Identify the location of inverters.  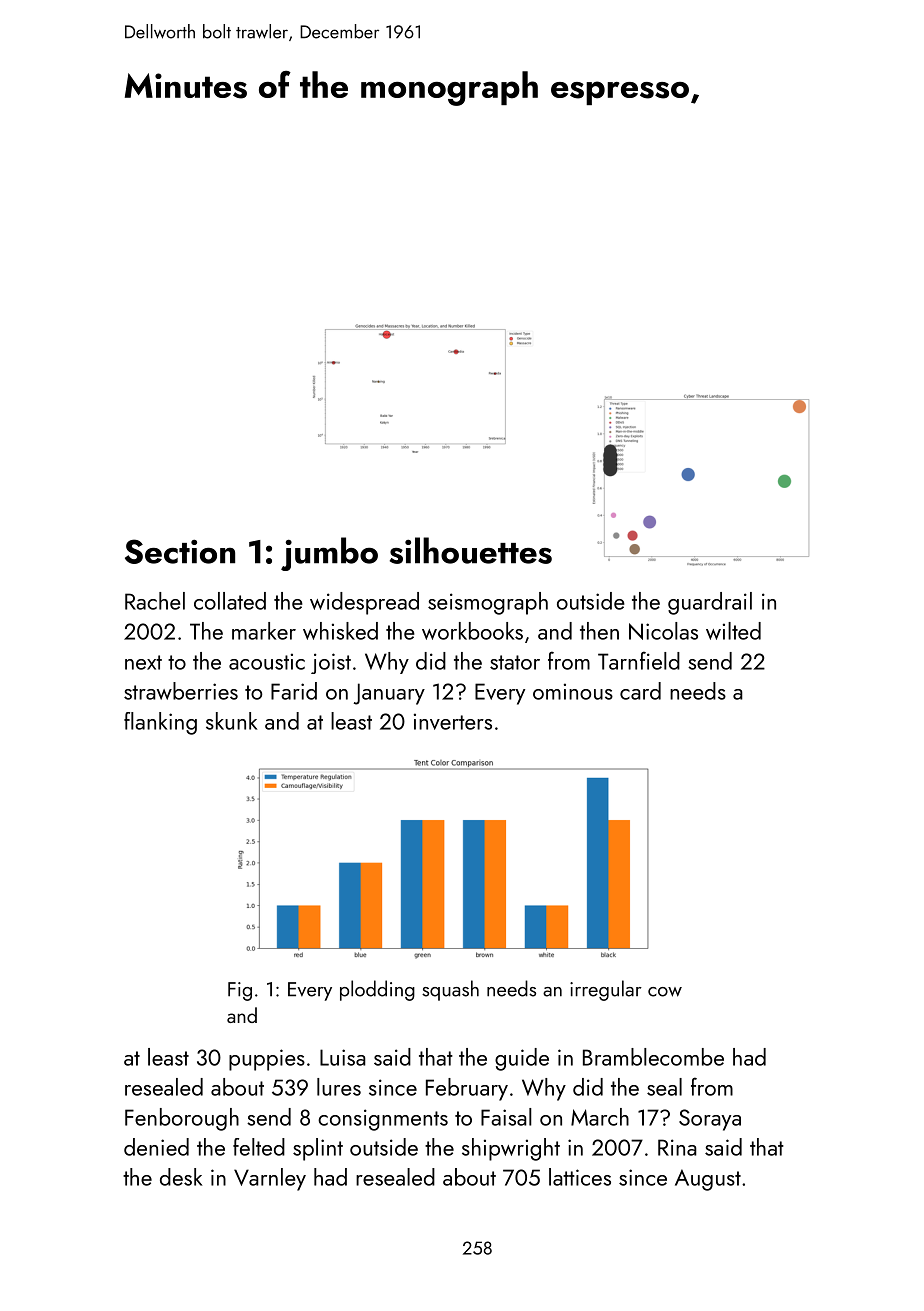
(453, 721).
